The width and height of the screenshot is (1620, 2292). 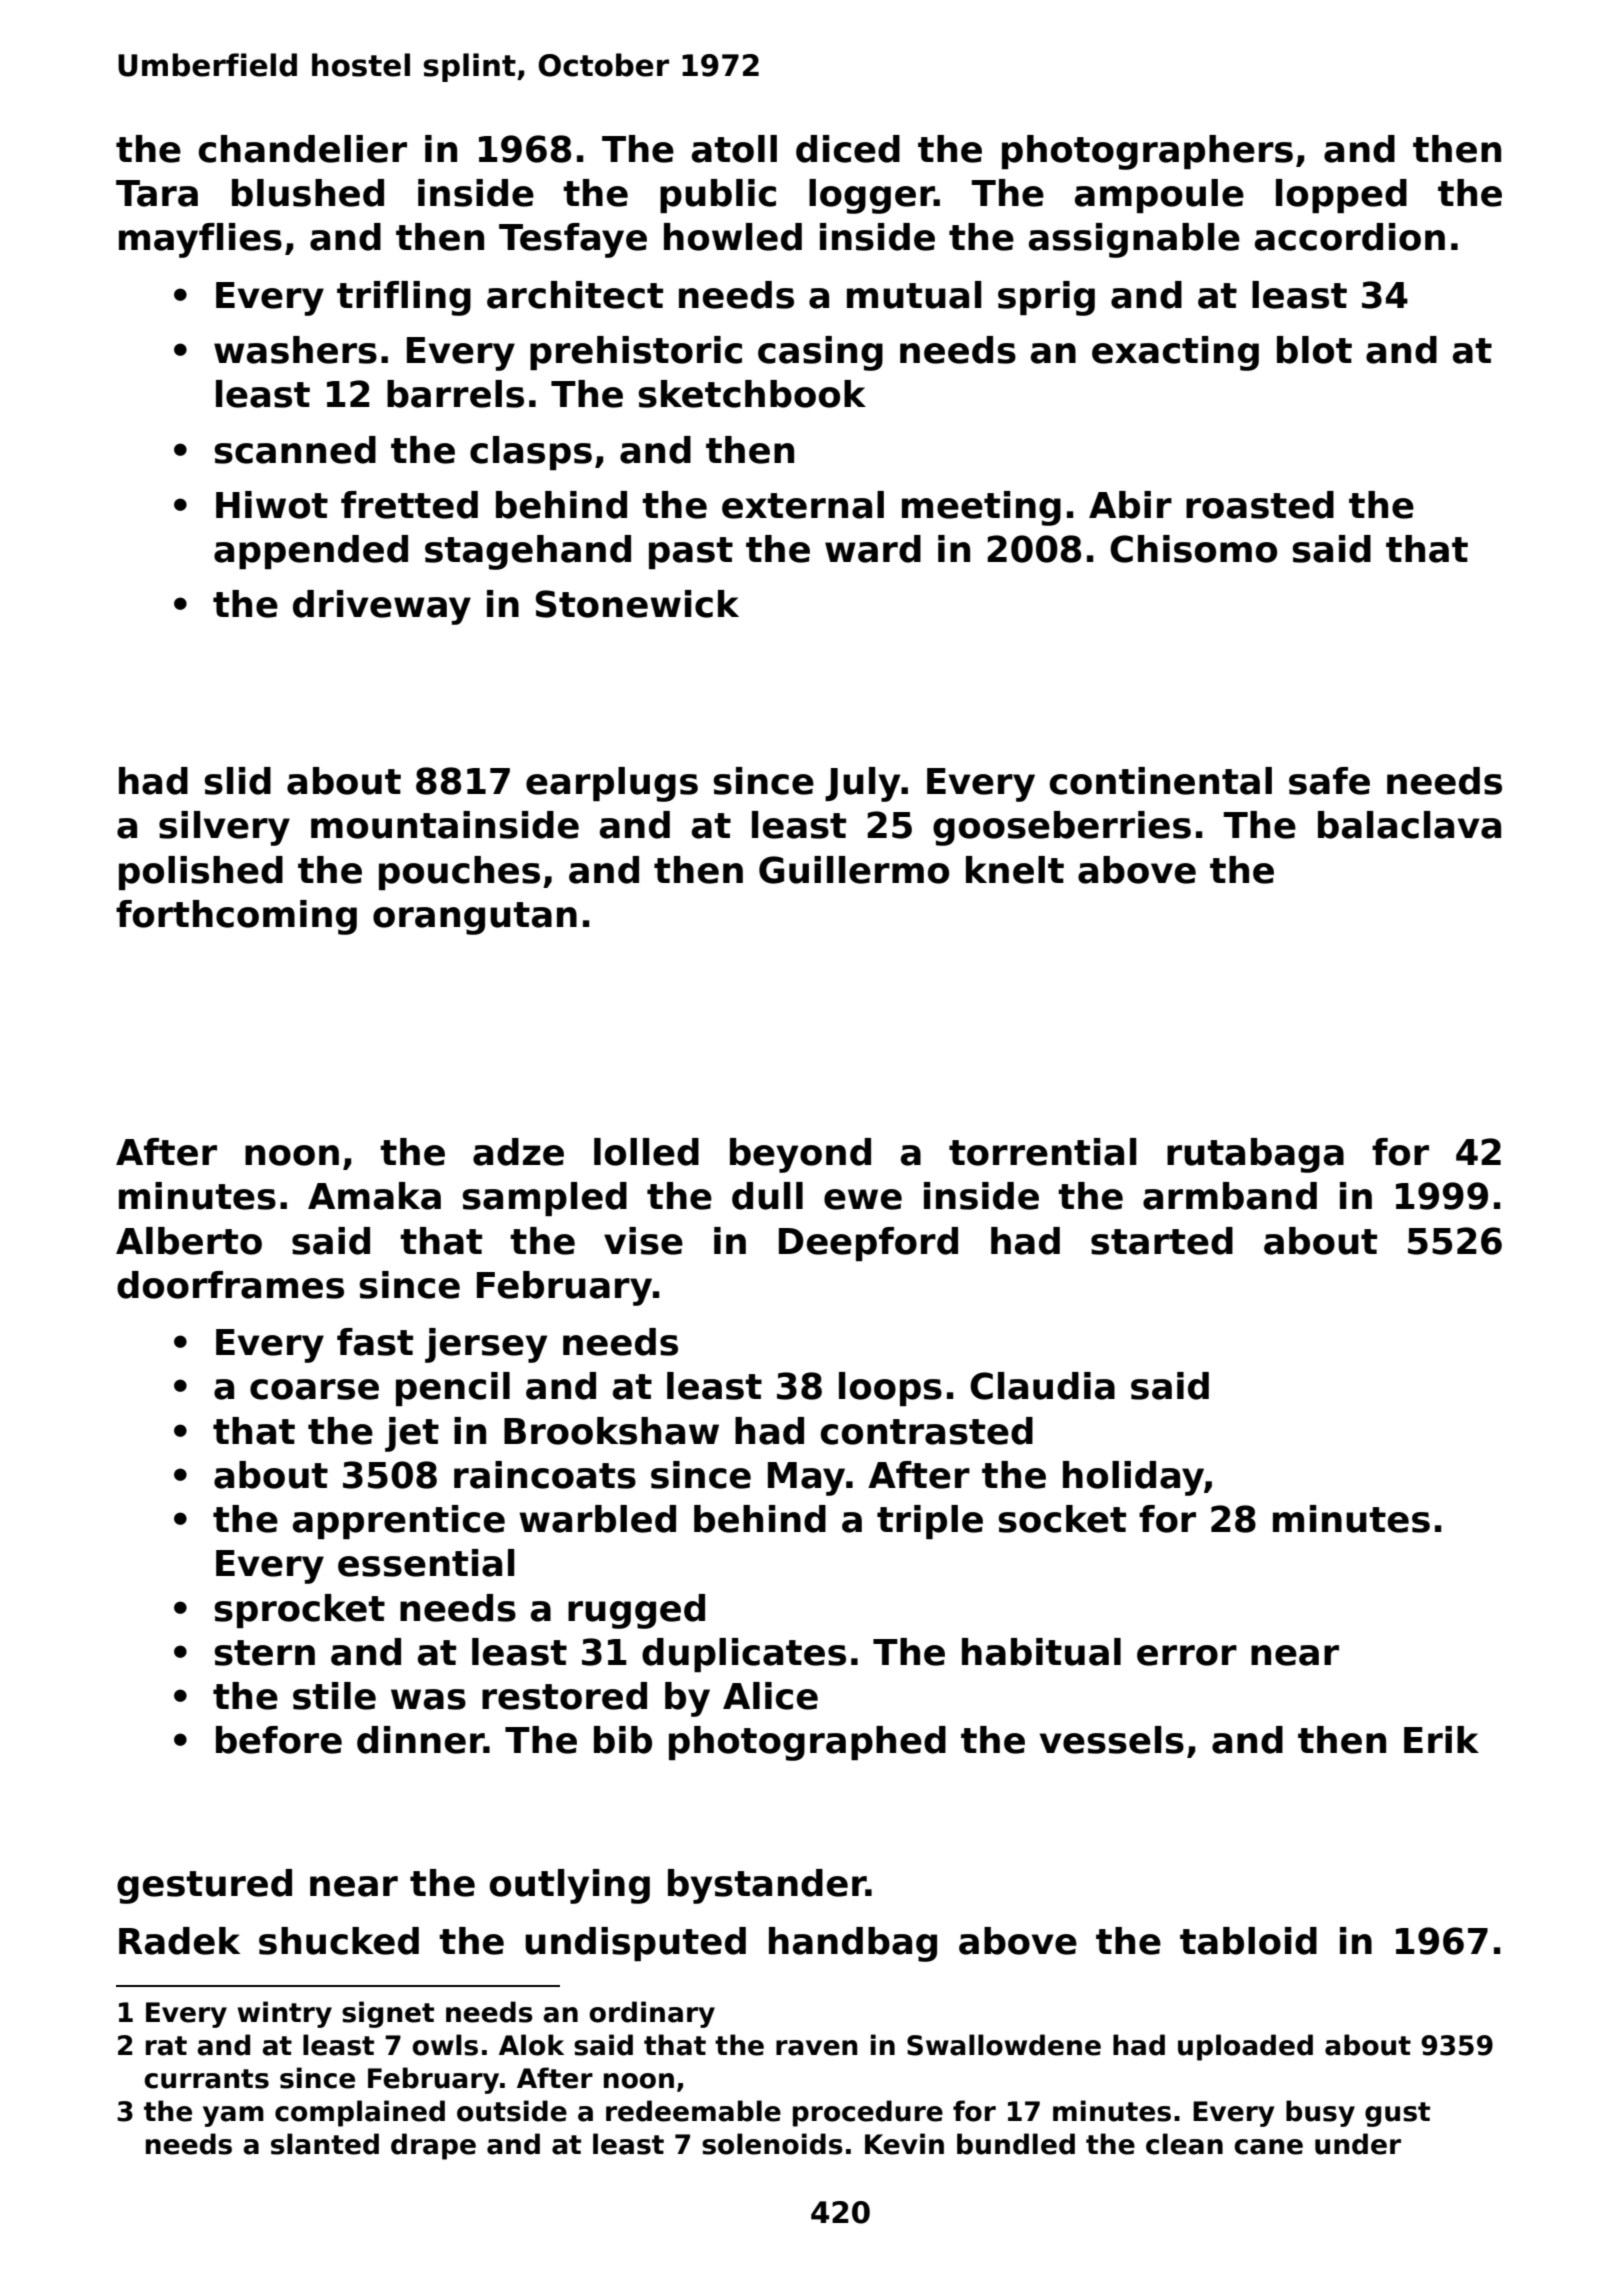 I want to click on yam, so click(x=233, y=2116).
